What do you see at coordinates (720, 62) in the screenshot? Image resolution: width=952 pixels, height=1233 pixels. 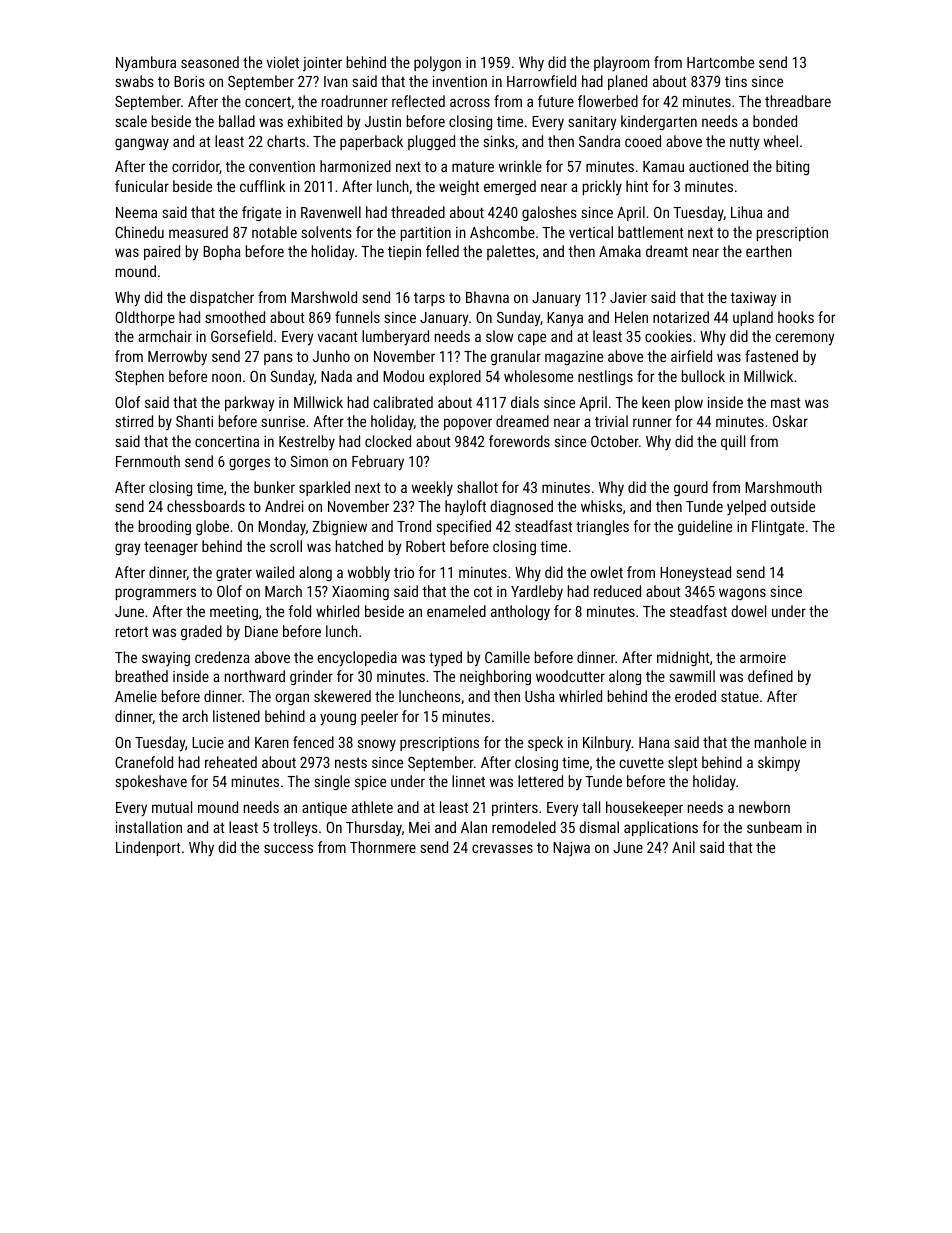 I see `Hartcombe` at bounding box center [720, 62].
